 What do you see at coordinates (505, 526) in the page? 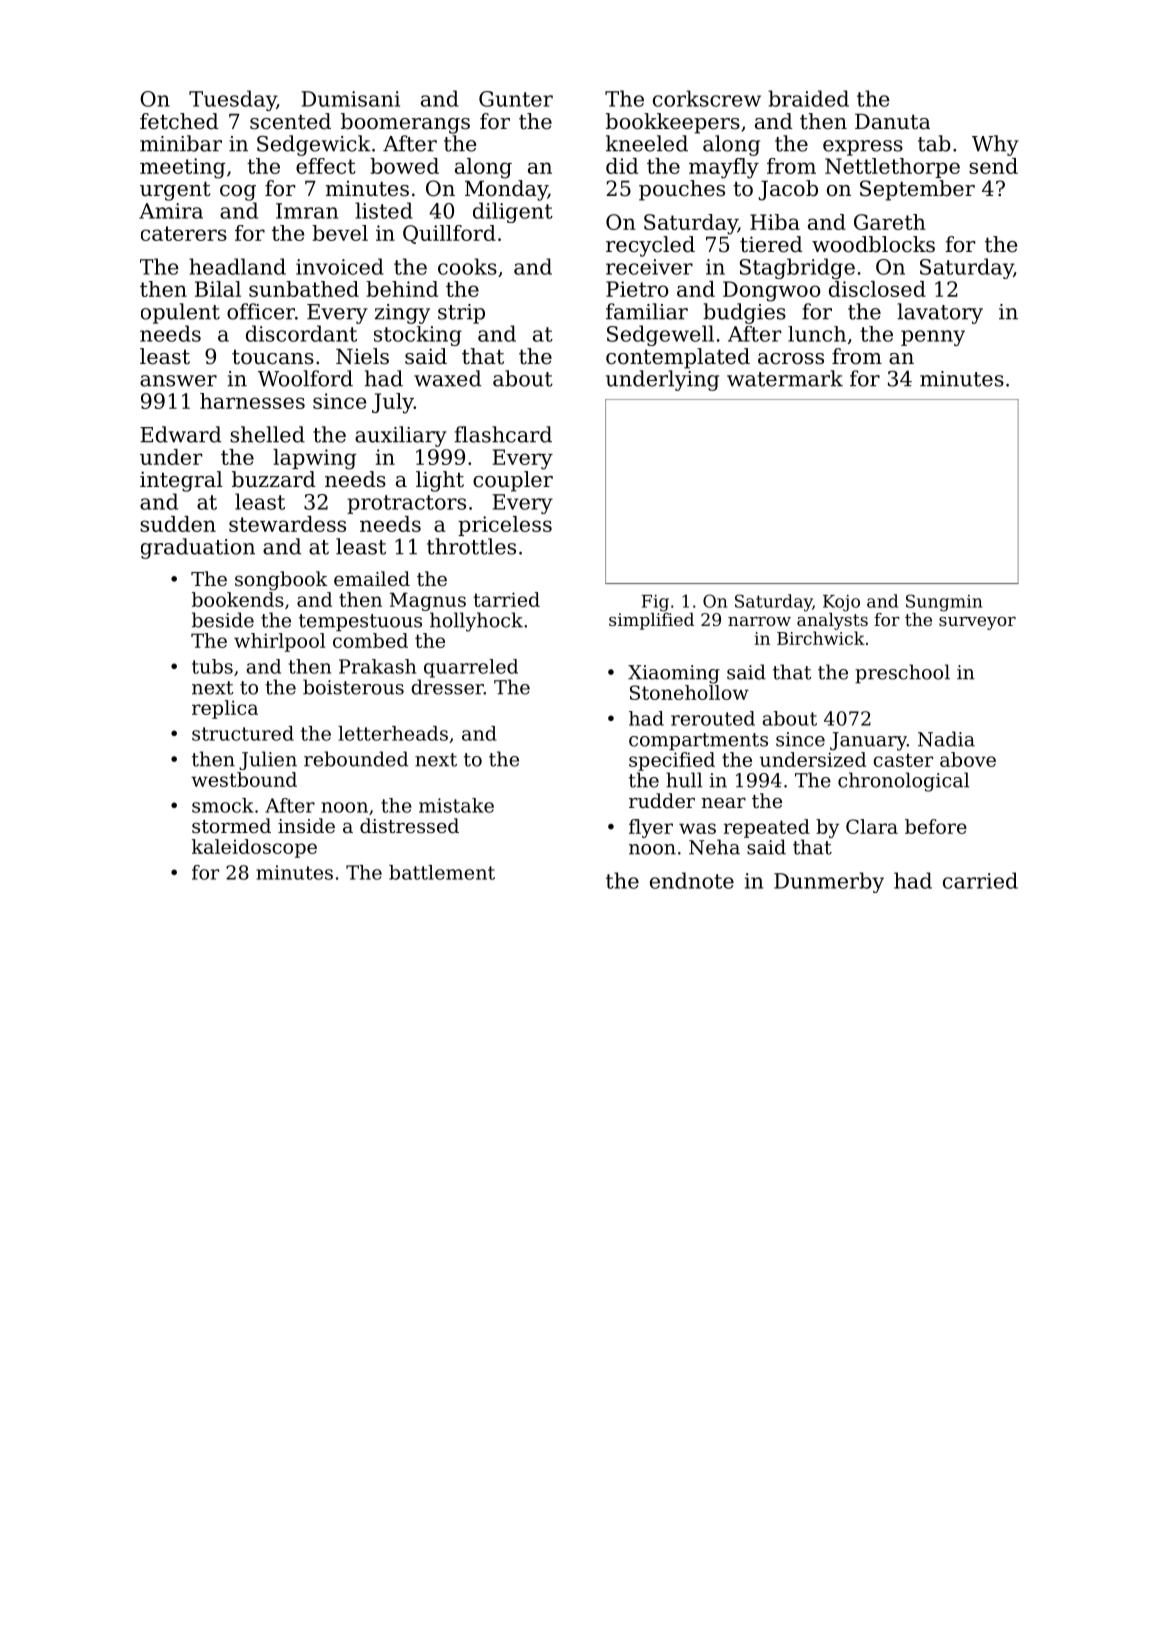
I see `priceless` at bounding box center [505, 526].
